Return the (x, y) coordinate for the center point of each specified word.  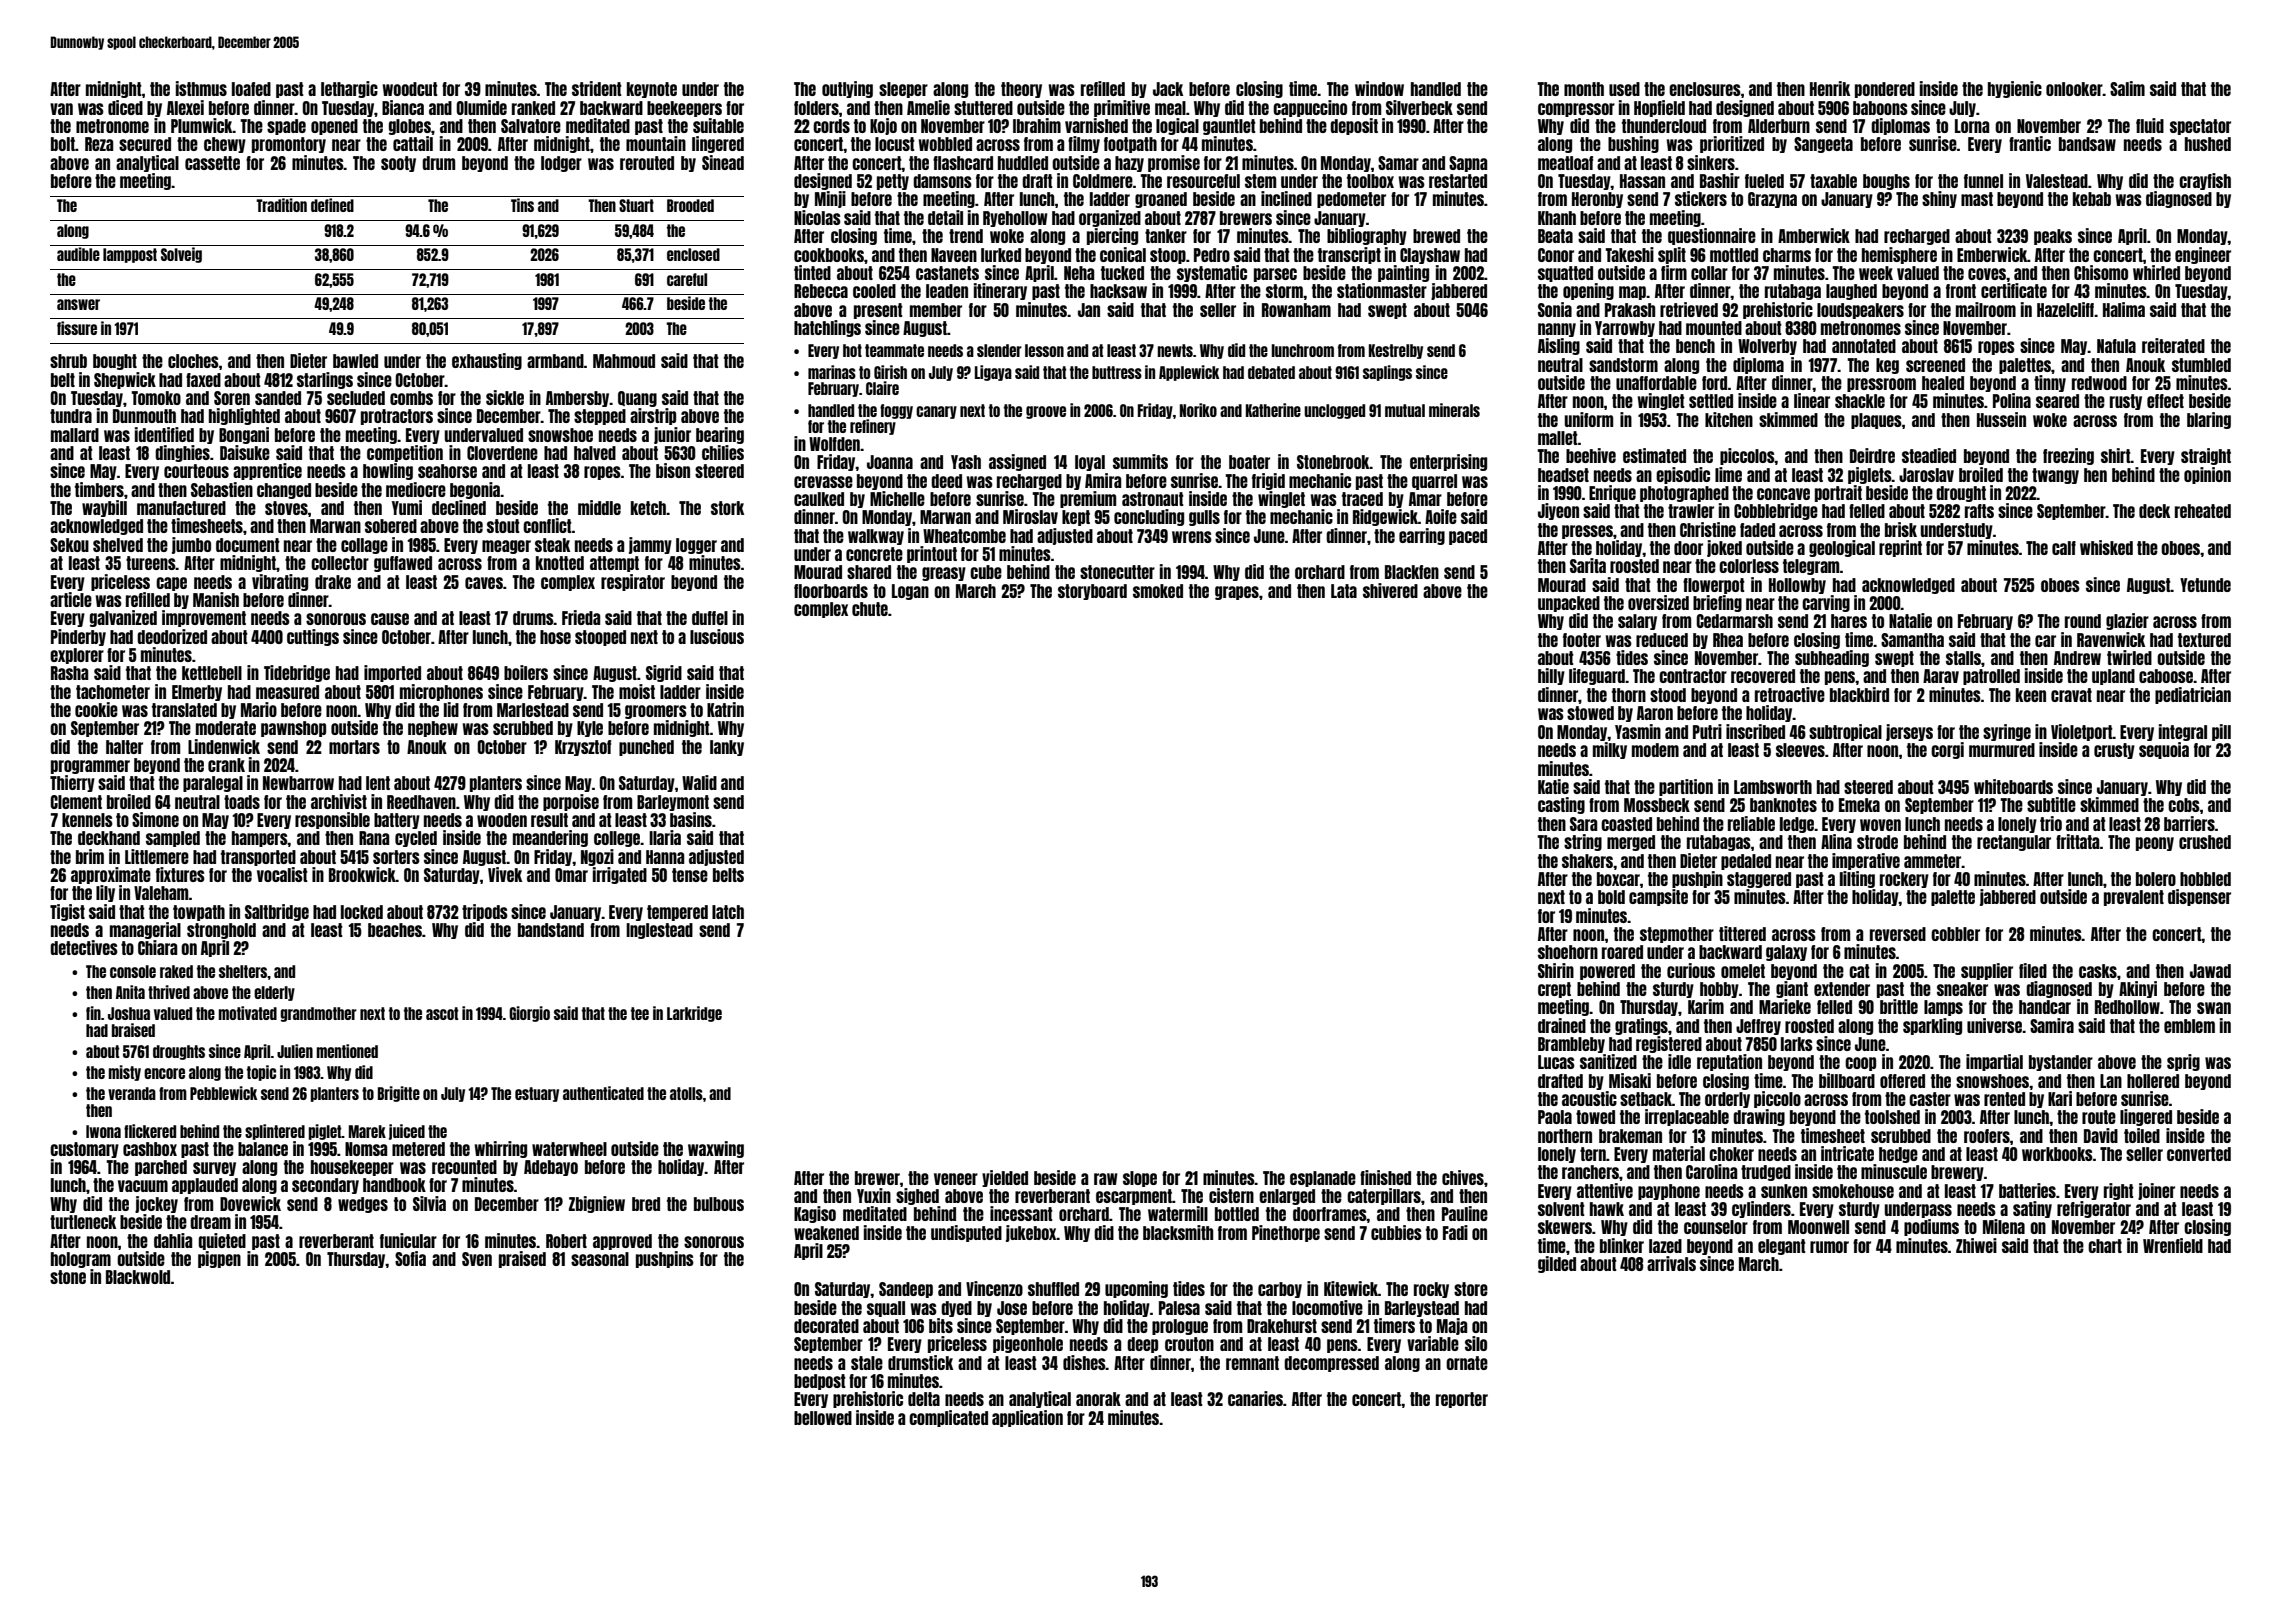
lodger (561, 164)
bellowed (823, 1418)
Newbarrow (298, 783)
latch (728, 912)
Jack (1168, 89)
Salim (2127, 88)
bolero (2156, 879)
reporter (1462, 1400)
